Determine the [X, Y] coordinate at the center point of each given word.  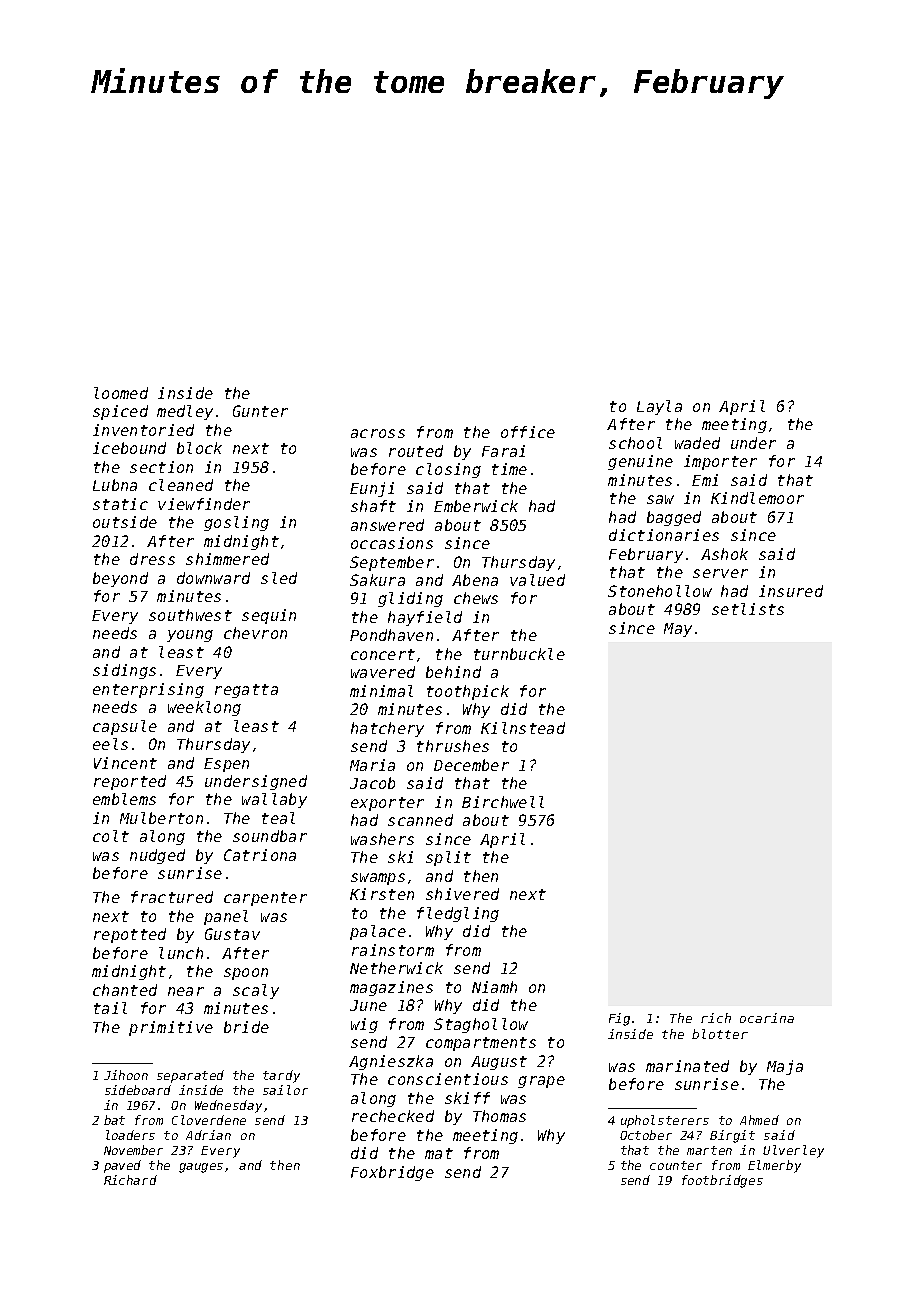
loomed [121, 393]
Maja [785, 1067]
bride [246, 1027]
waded [697, 443]
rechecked [393, 1116]
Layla [659, 407]
